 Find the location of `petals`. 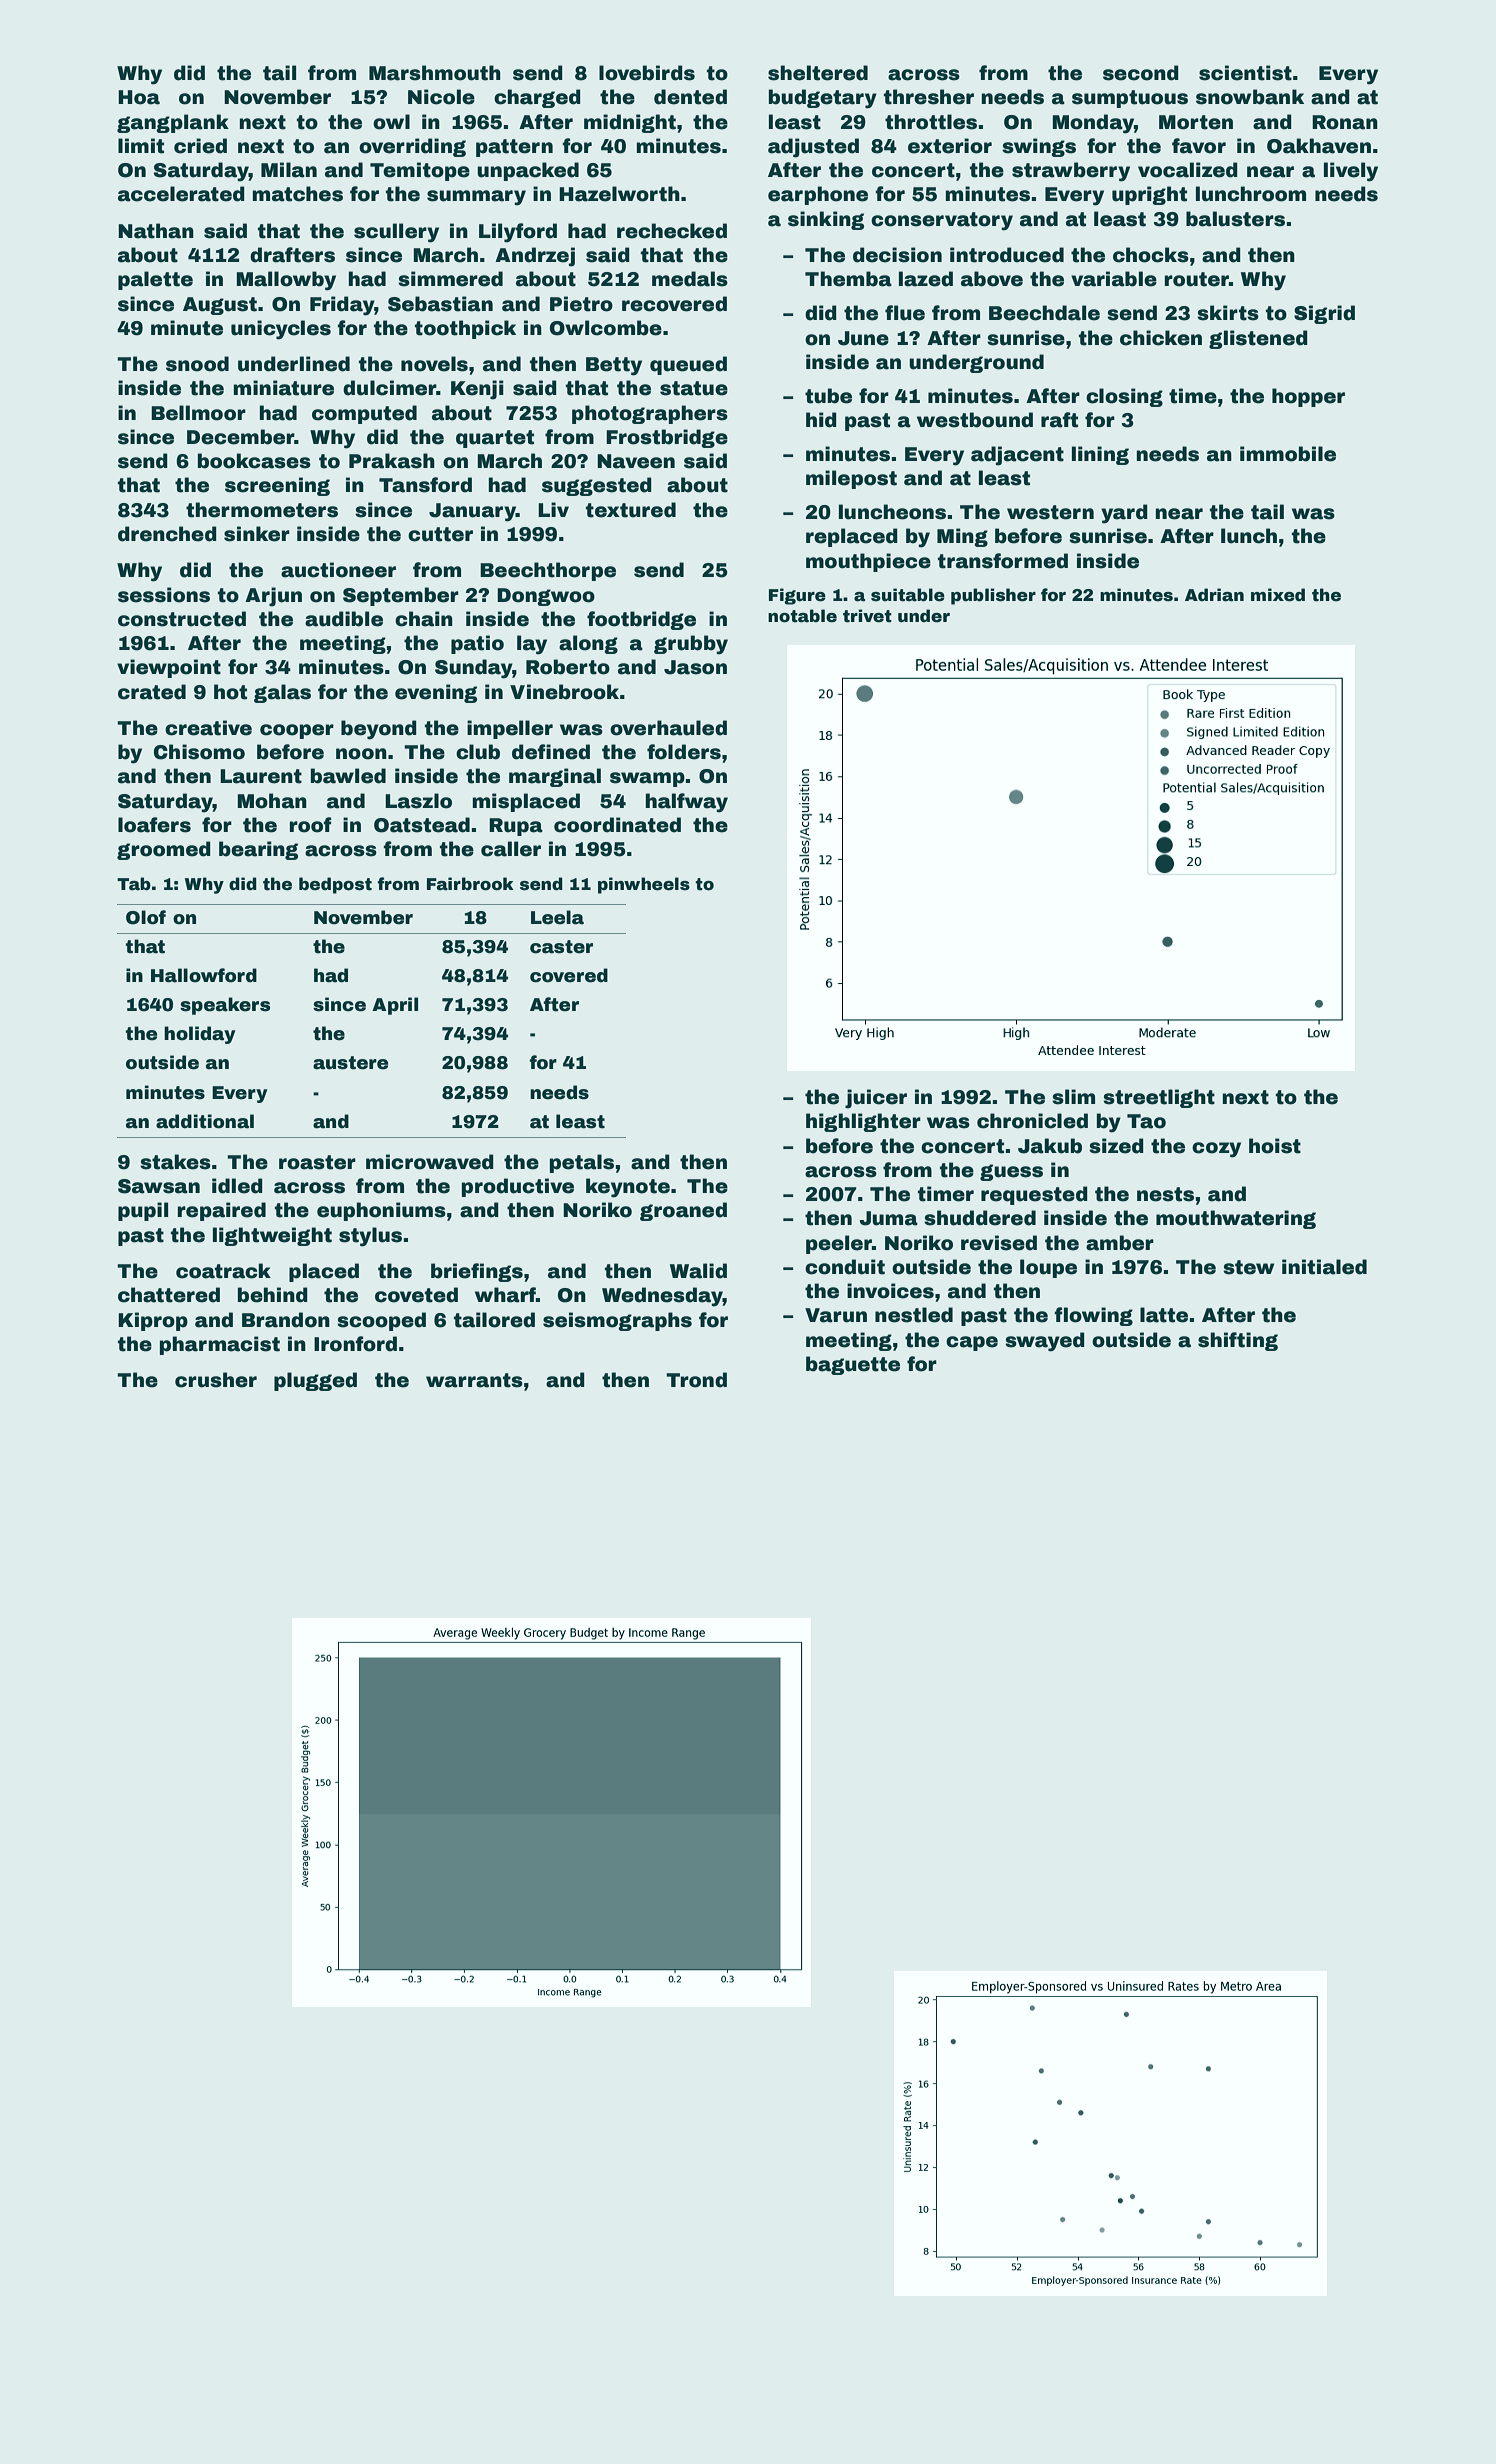

petals is located at coordinates (582, 1163).
